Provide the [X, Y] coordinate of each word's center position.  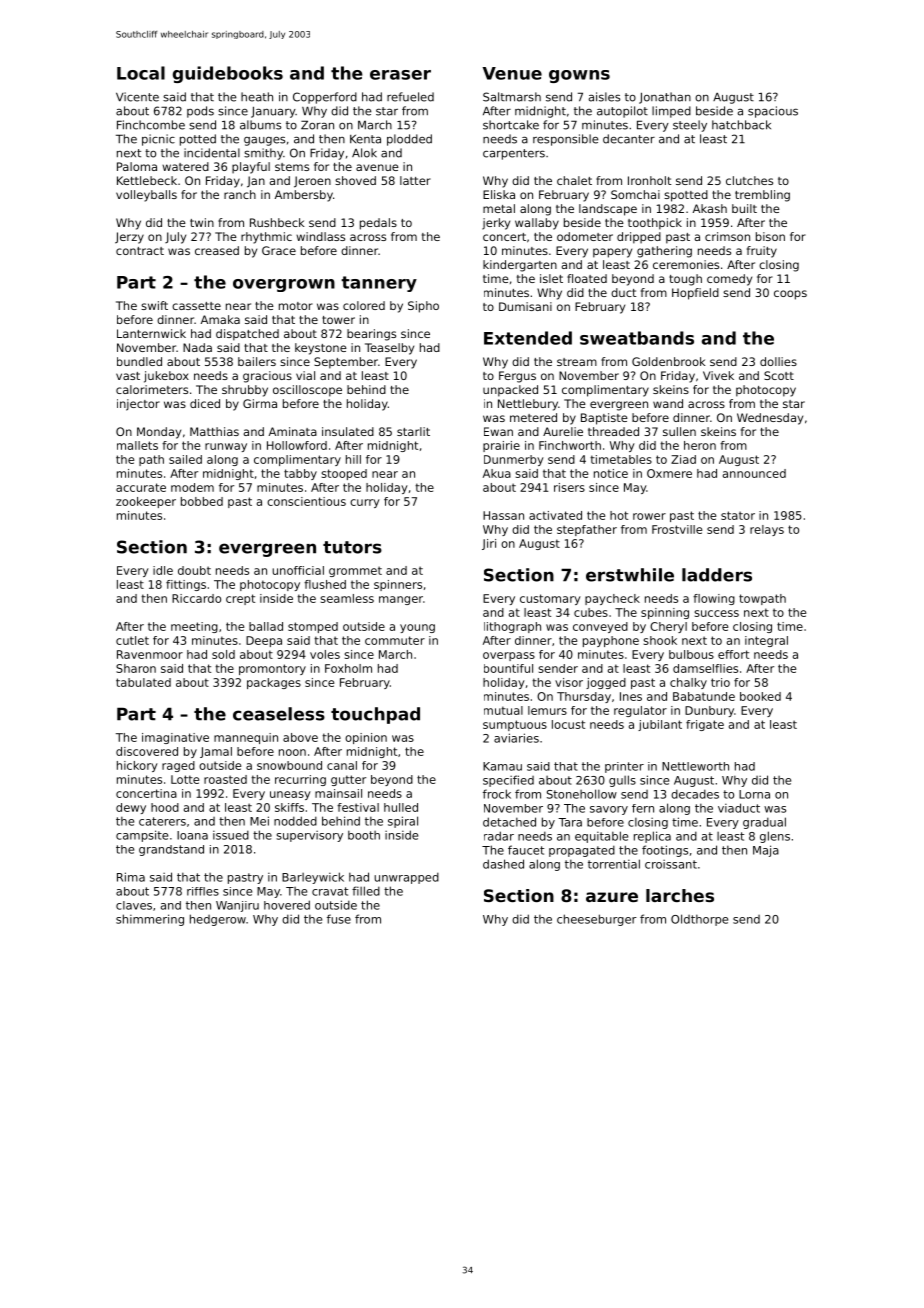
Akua [497, 473]
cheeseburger [597, 920]
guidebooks [228, 74]
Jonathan [665, 98]
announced [754, 473]
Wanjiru [237, 906]
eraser [400, 75]
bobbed [202, 501]
